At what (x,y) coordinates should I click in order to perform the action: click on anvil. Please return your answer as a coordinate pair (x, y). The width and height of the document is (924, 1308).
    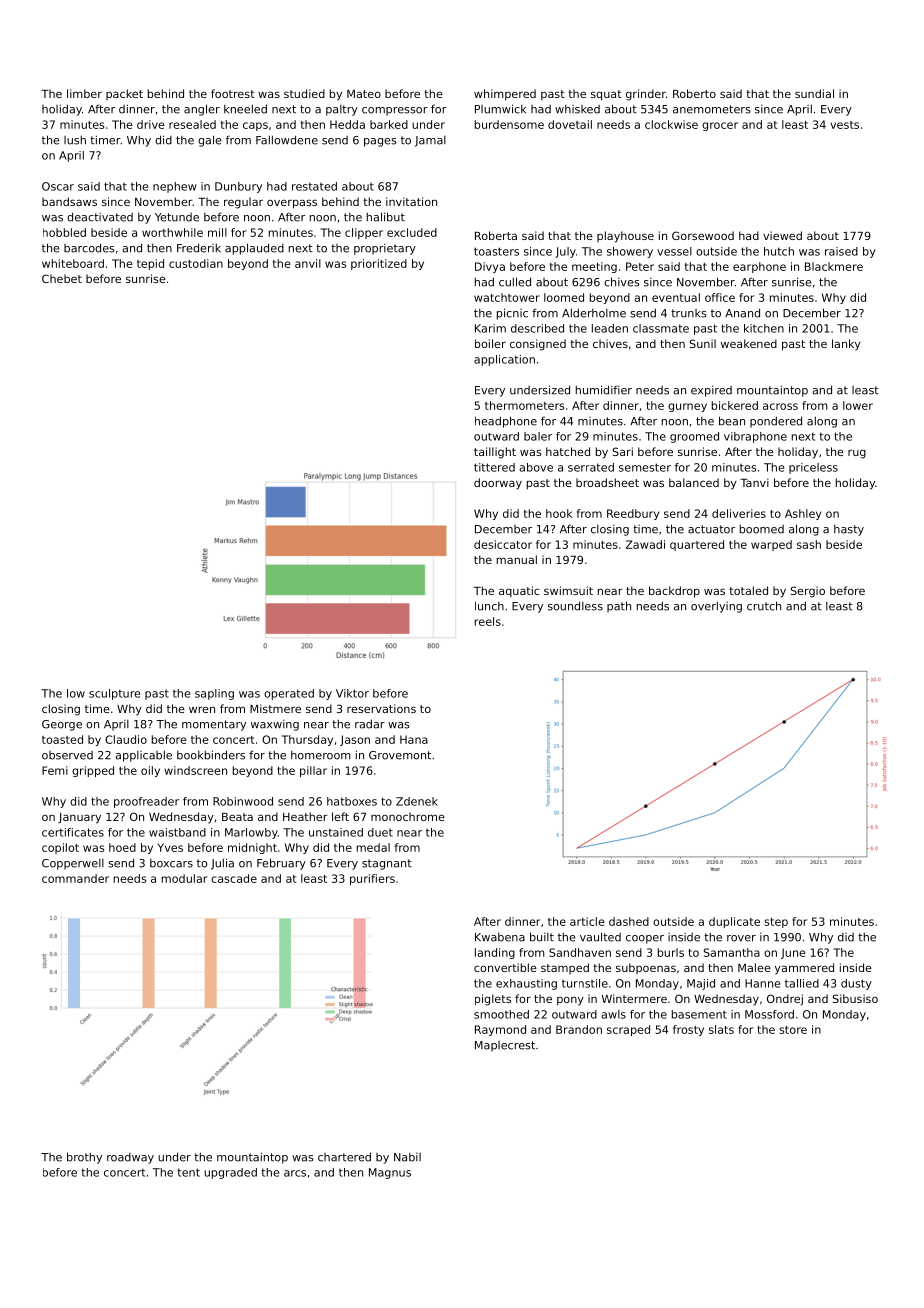
    Looking at the image, I should click on (308, 263).
